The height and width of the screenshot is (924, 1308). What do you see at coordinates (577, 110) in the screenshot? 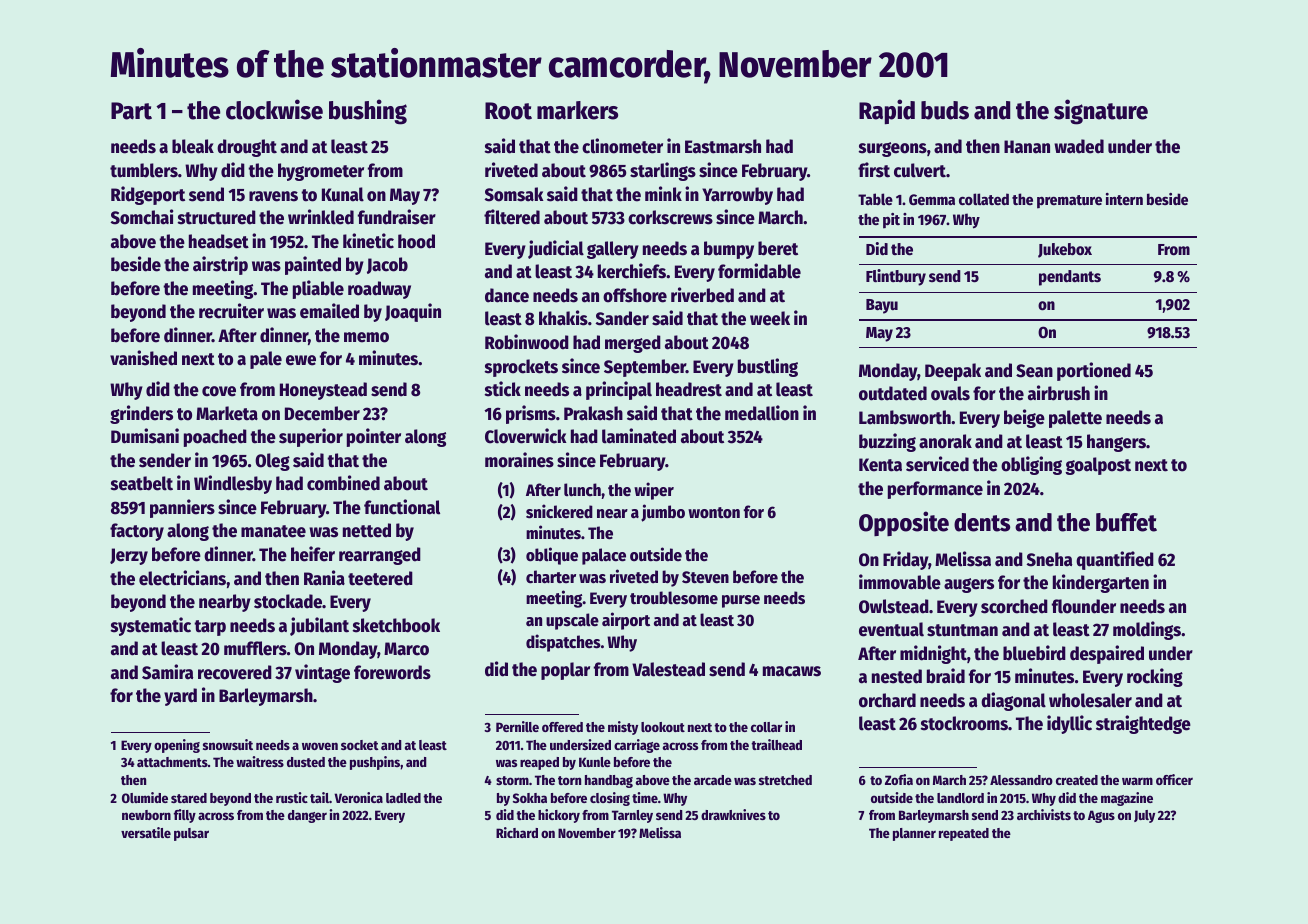
I see `markers` at bounding box center [577, 110].
